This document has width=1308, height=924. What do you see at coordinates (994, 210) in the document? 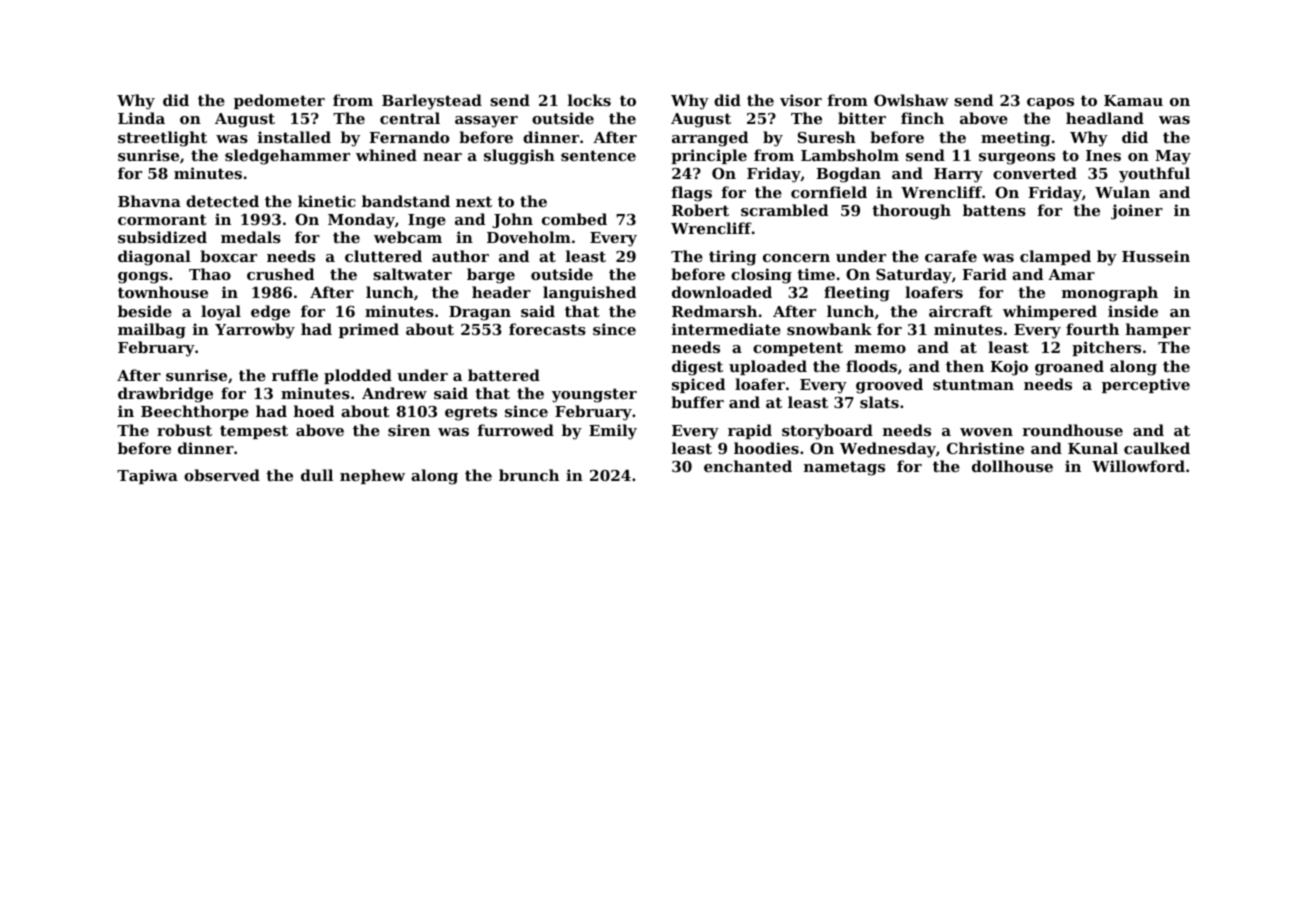
I see `battens` at bounding box center [994, 210].
